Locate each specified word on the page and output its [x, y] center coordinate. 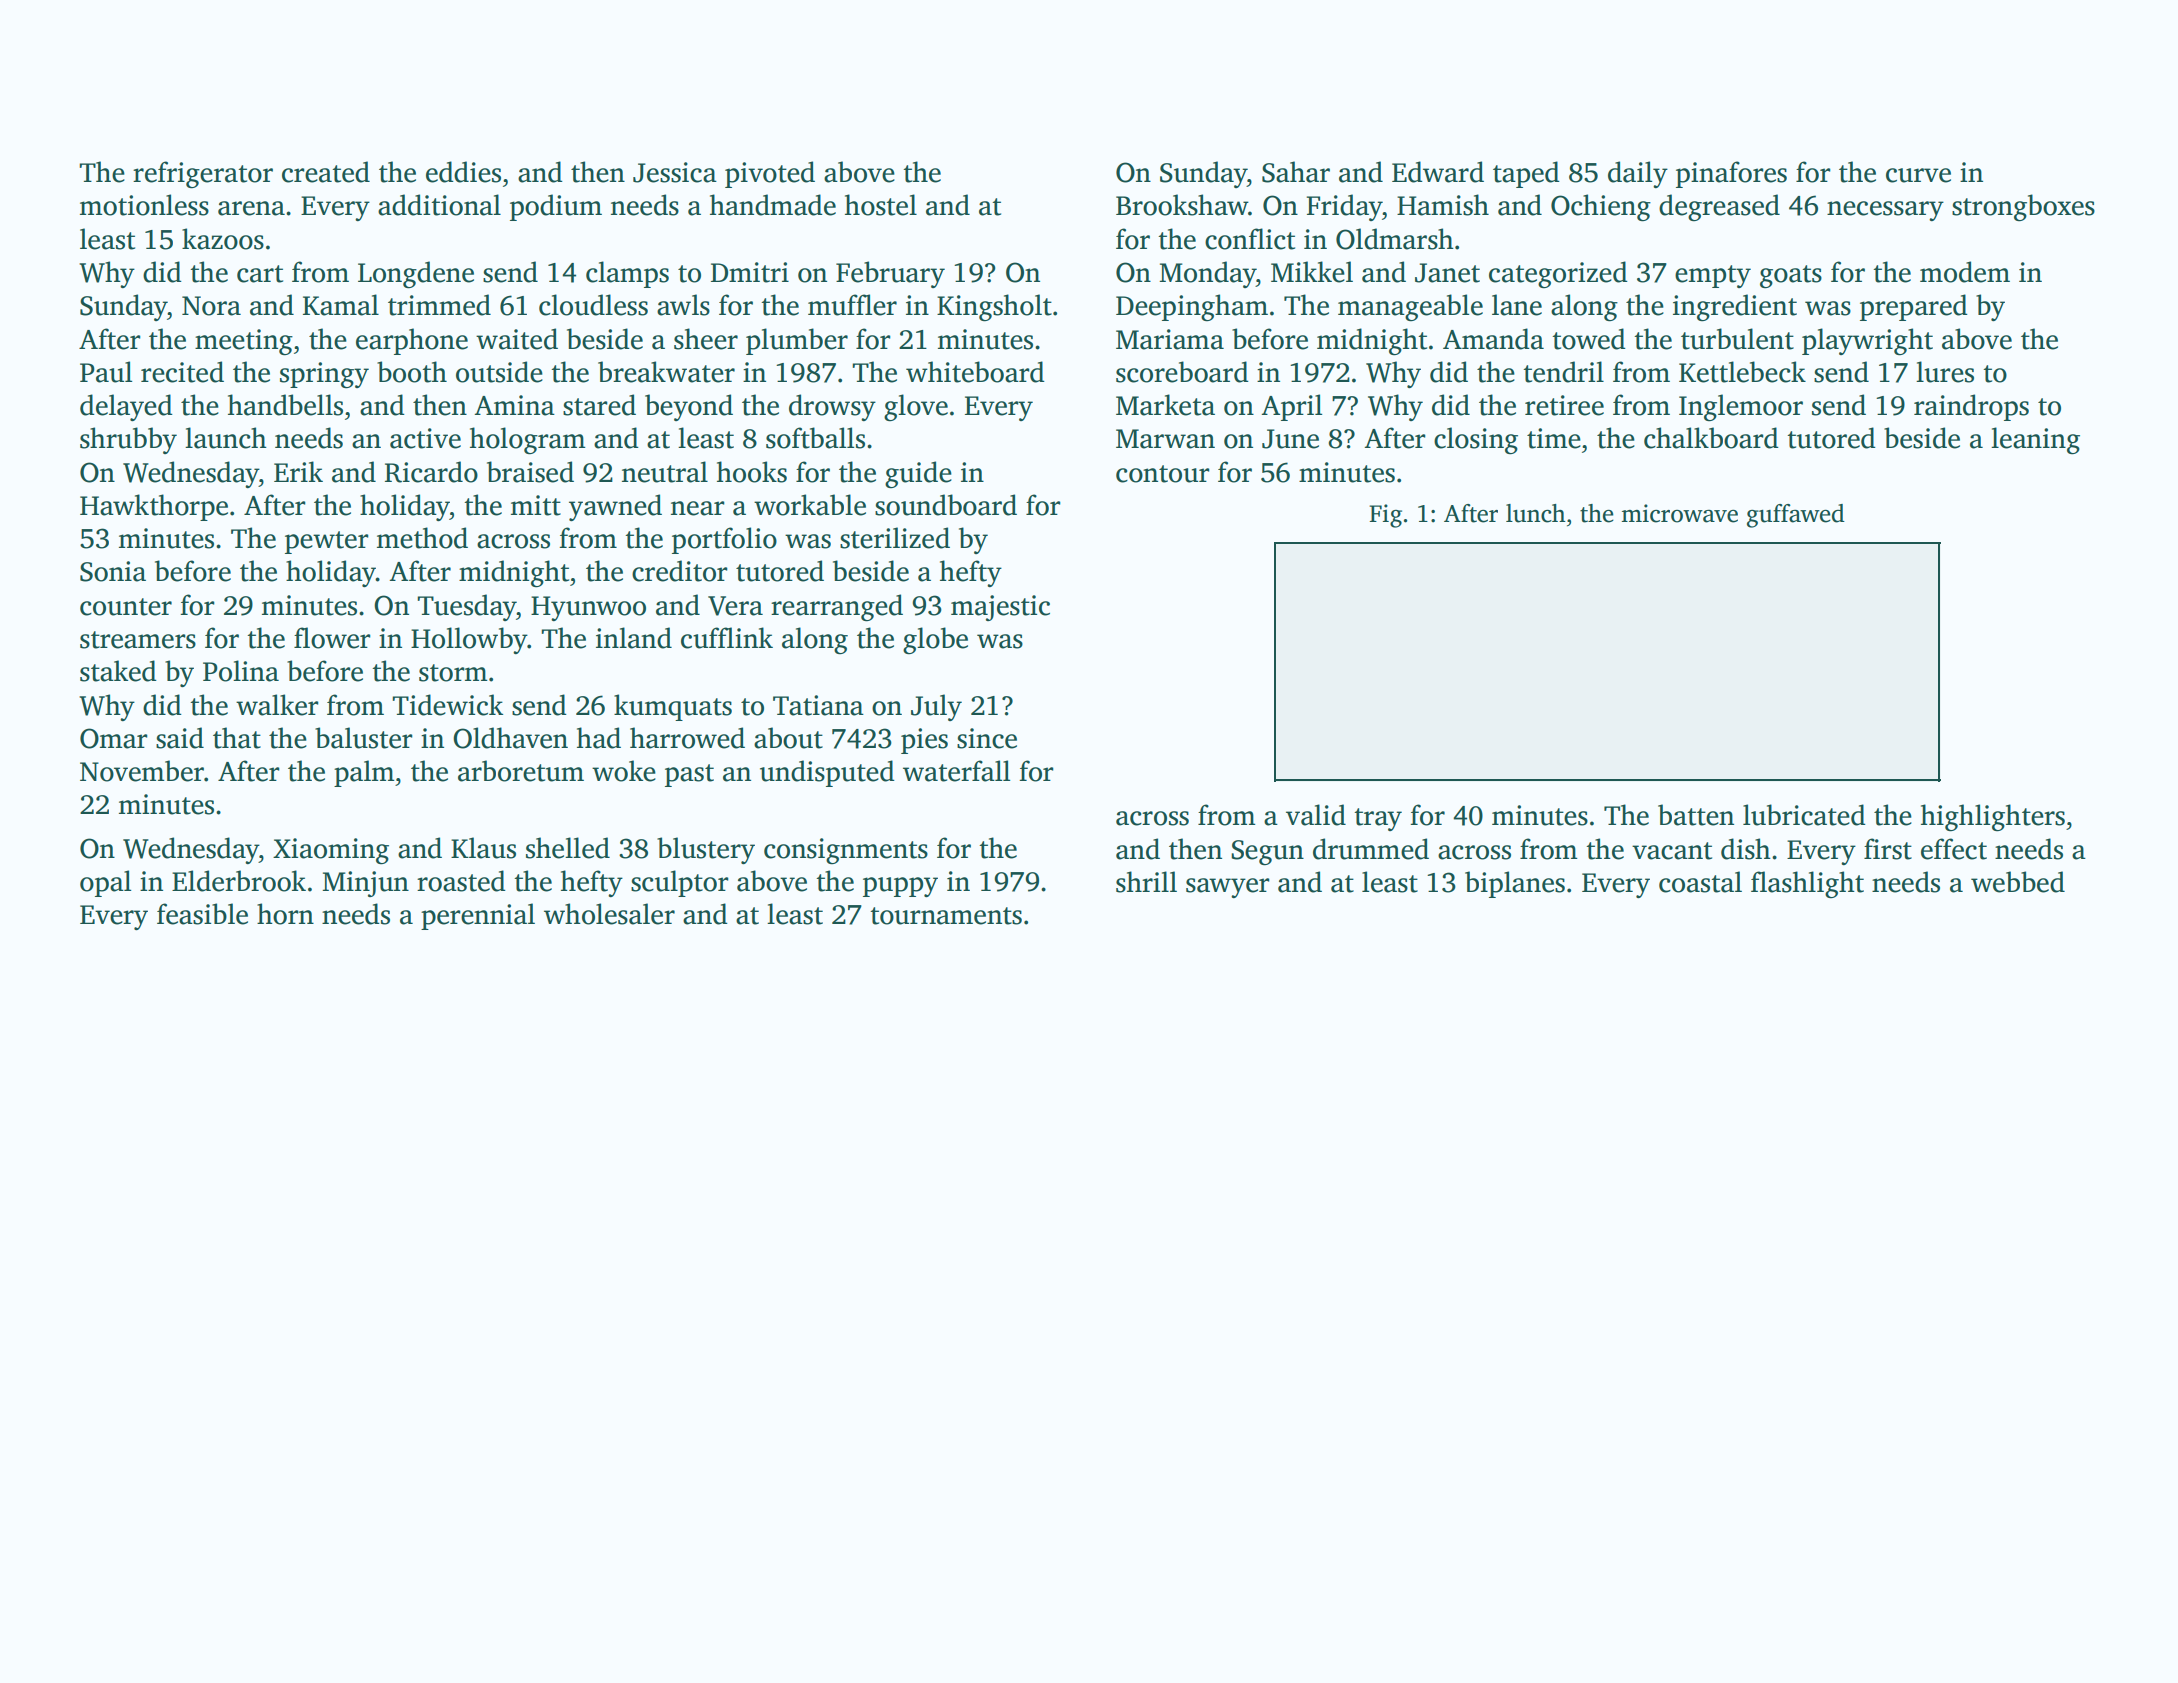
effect [1954, 849]
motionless [144, 205]
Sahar [1296, 172]
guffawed [1796, 516]
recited [182, 372]
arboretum [521, 771]
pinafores [1731, 174]
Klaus [483, 848]
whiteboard [975, 372]
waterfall [956, 771]
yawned [615, 507]
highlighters [1993, 818]
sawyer [1228, 888]
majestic [1000, 608]
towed [1589, 339]
